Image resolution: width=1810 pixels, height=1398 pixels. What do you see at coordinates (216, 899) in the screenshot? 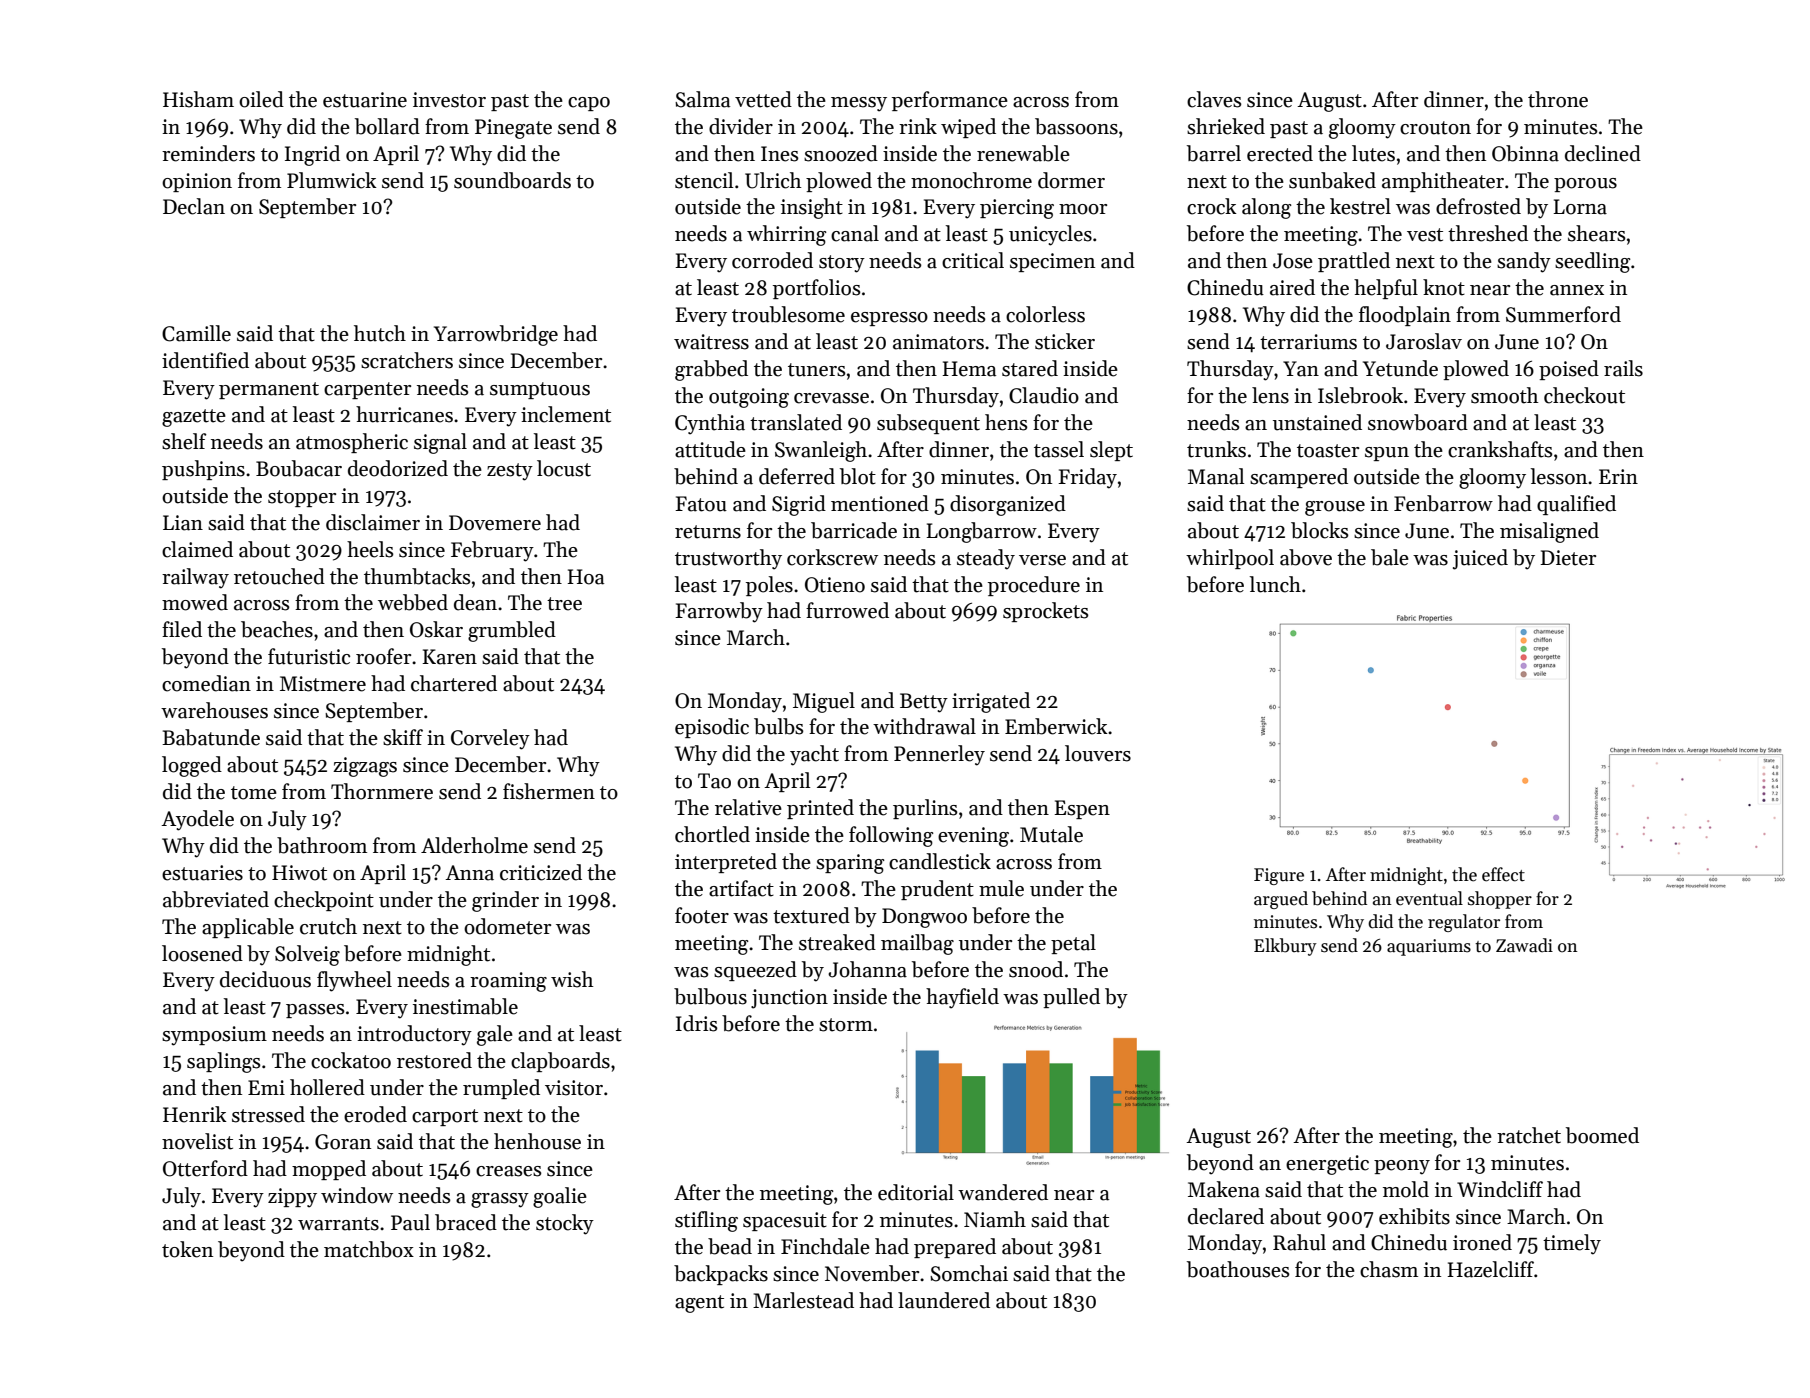
I see `abbreviated` at bounding box center [216, 899].
